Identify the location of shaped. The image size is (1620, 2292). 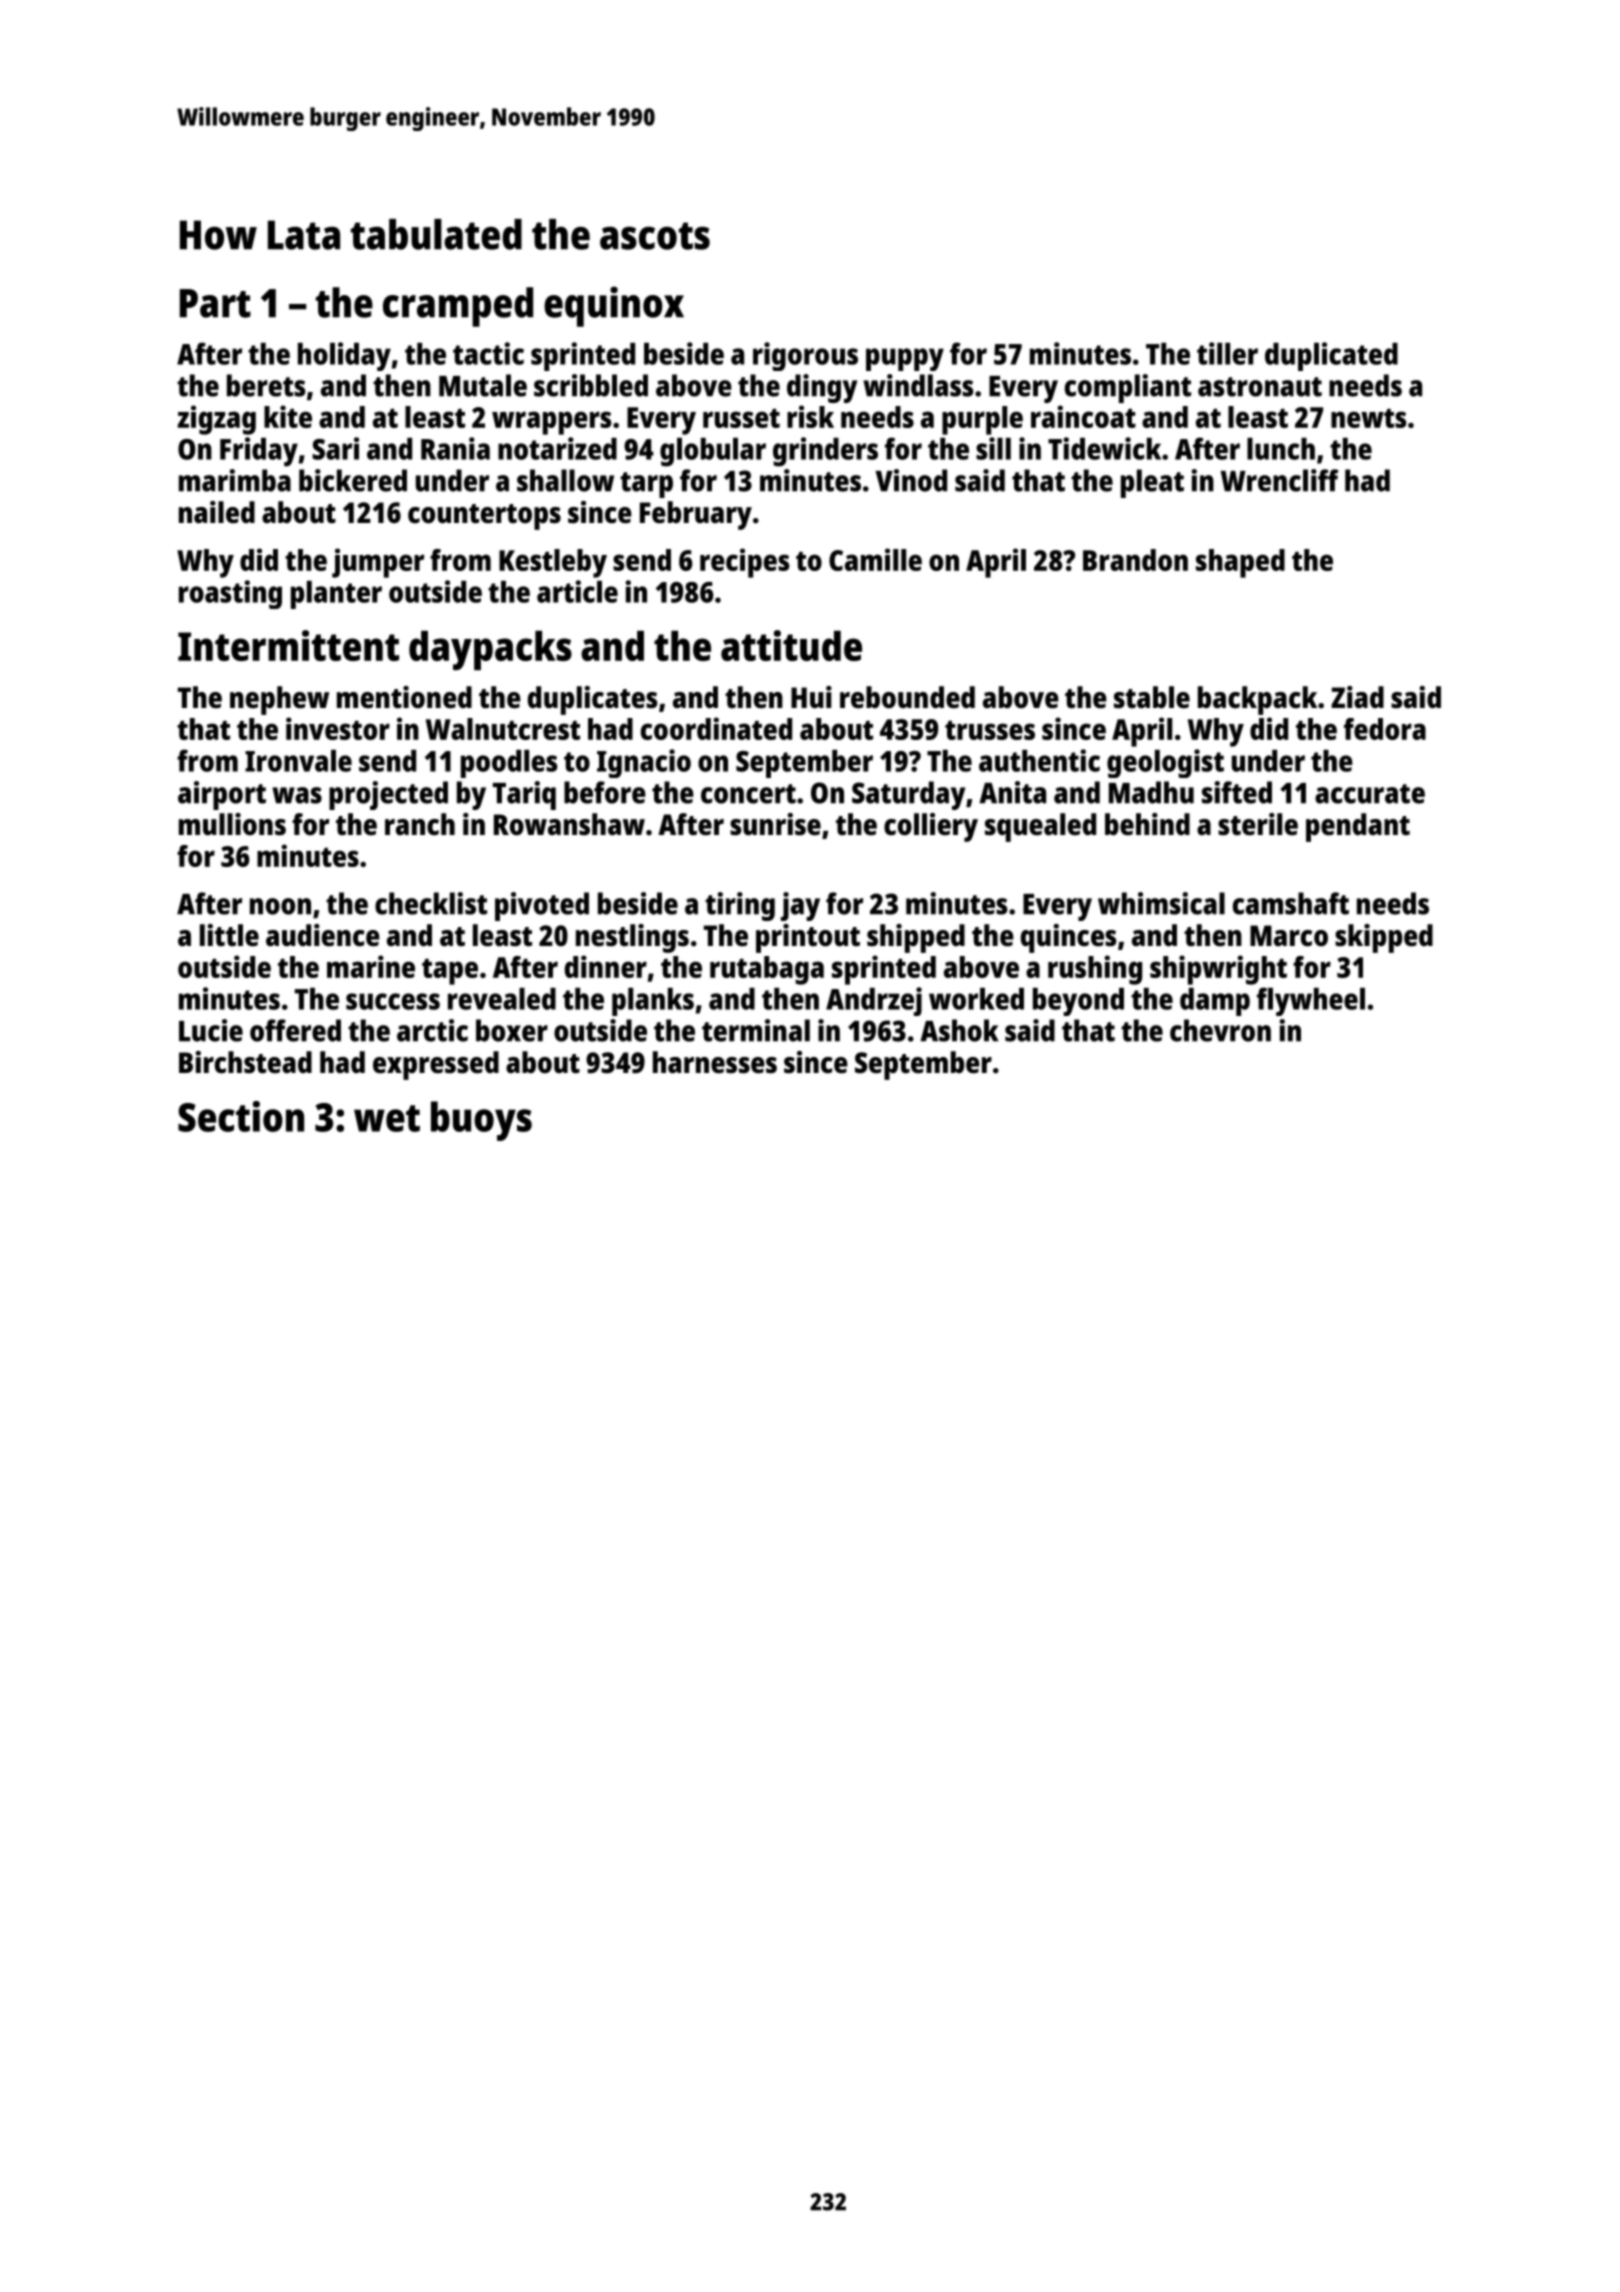
(1240, 563).
